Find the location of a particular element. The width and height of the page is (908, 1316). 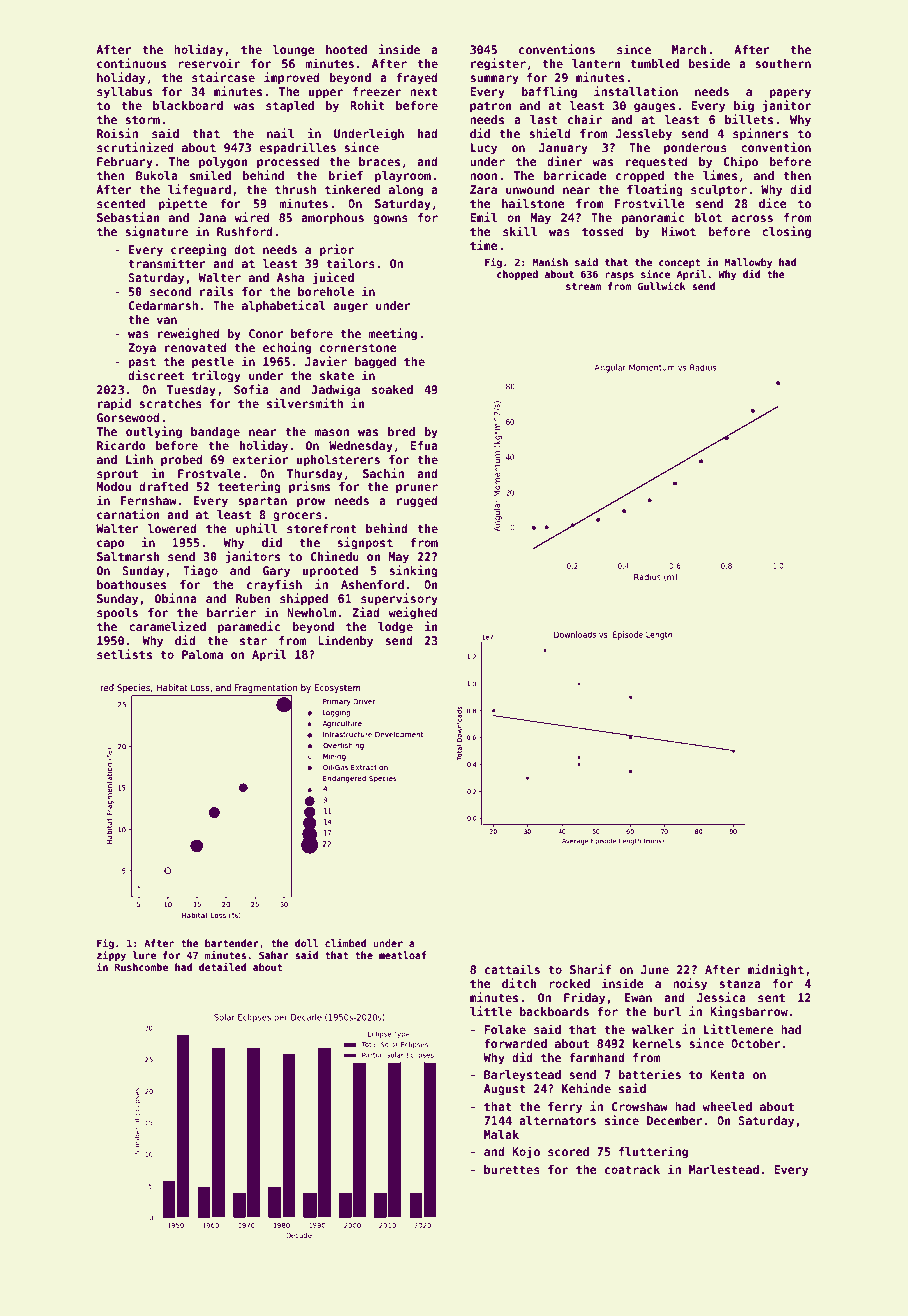

fluttering is located at coordinates (653, 1152).
